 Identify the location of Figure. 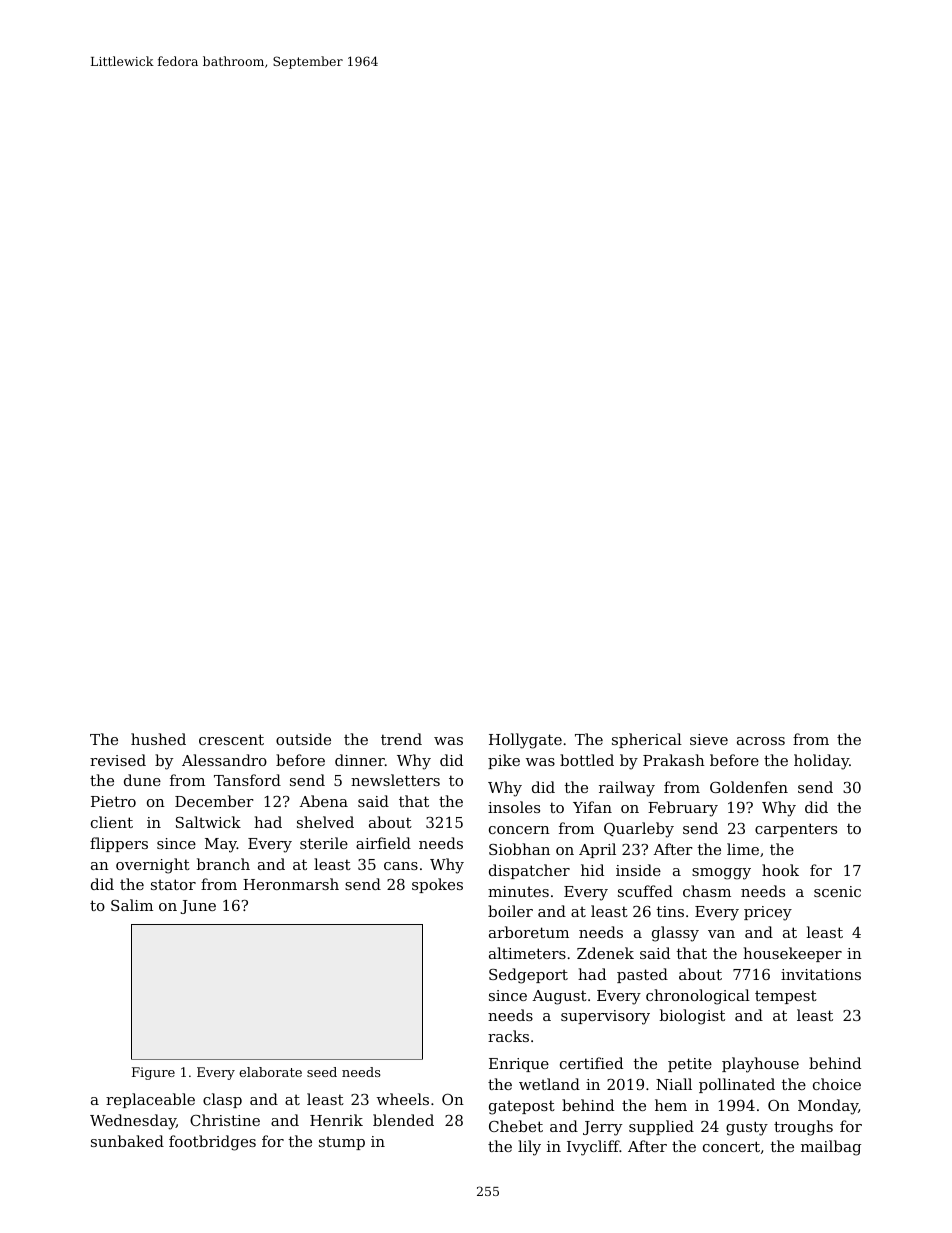
(153, 1073).
